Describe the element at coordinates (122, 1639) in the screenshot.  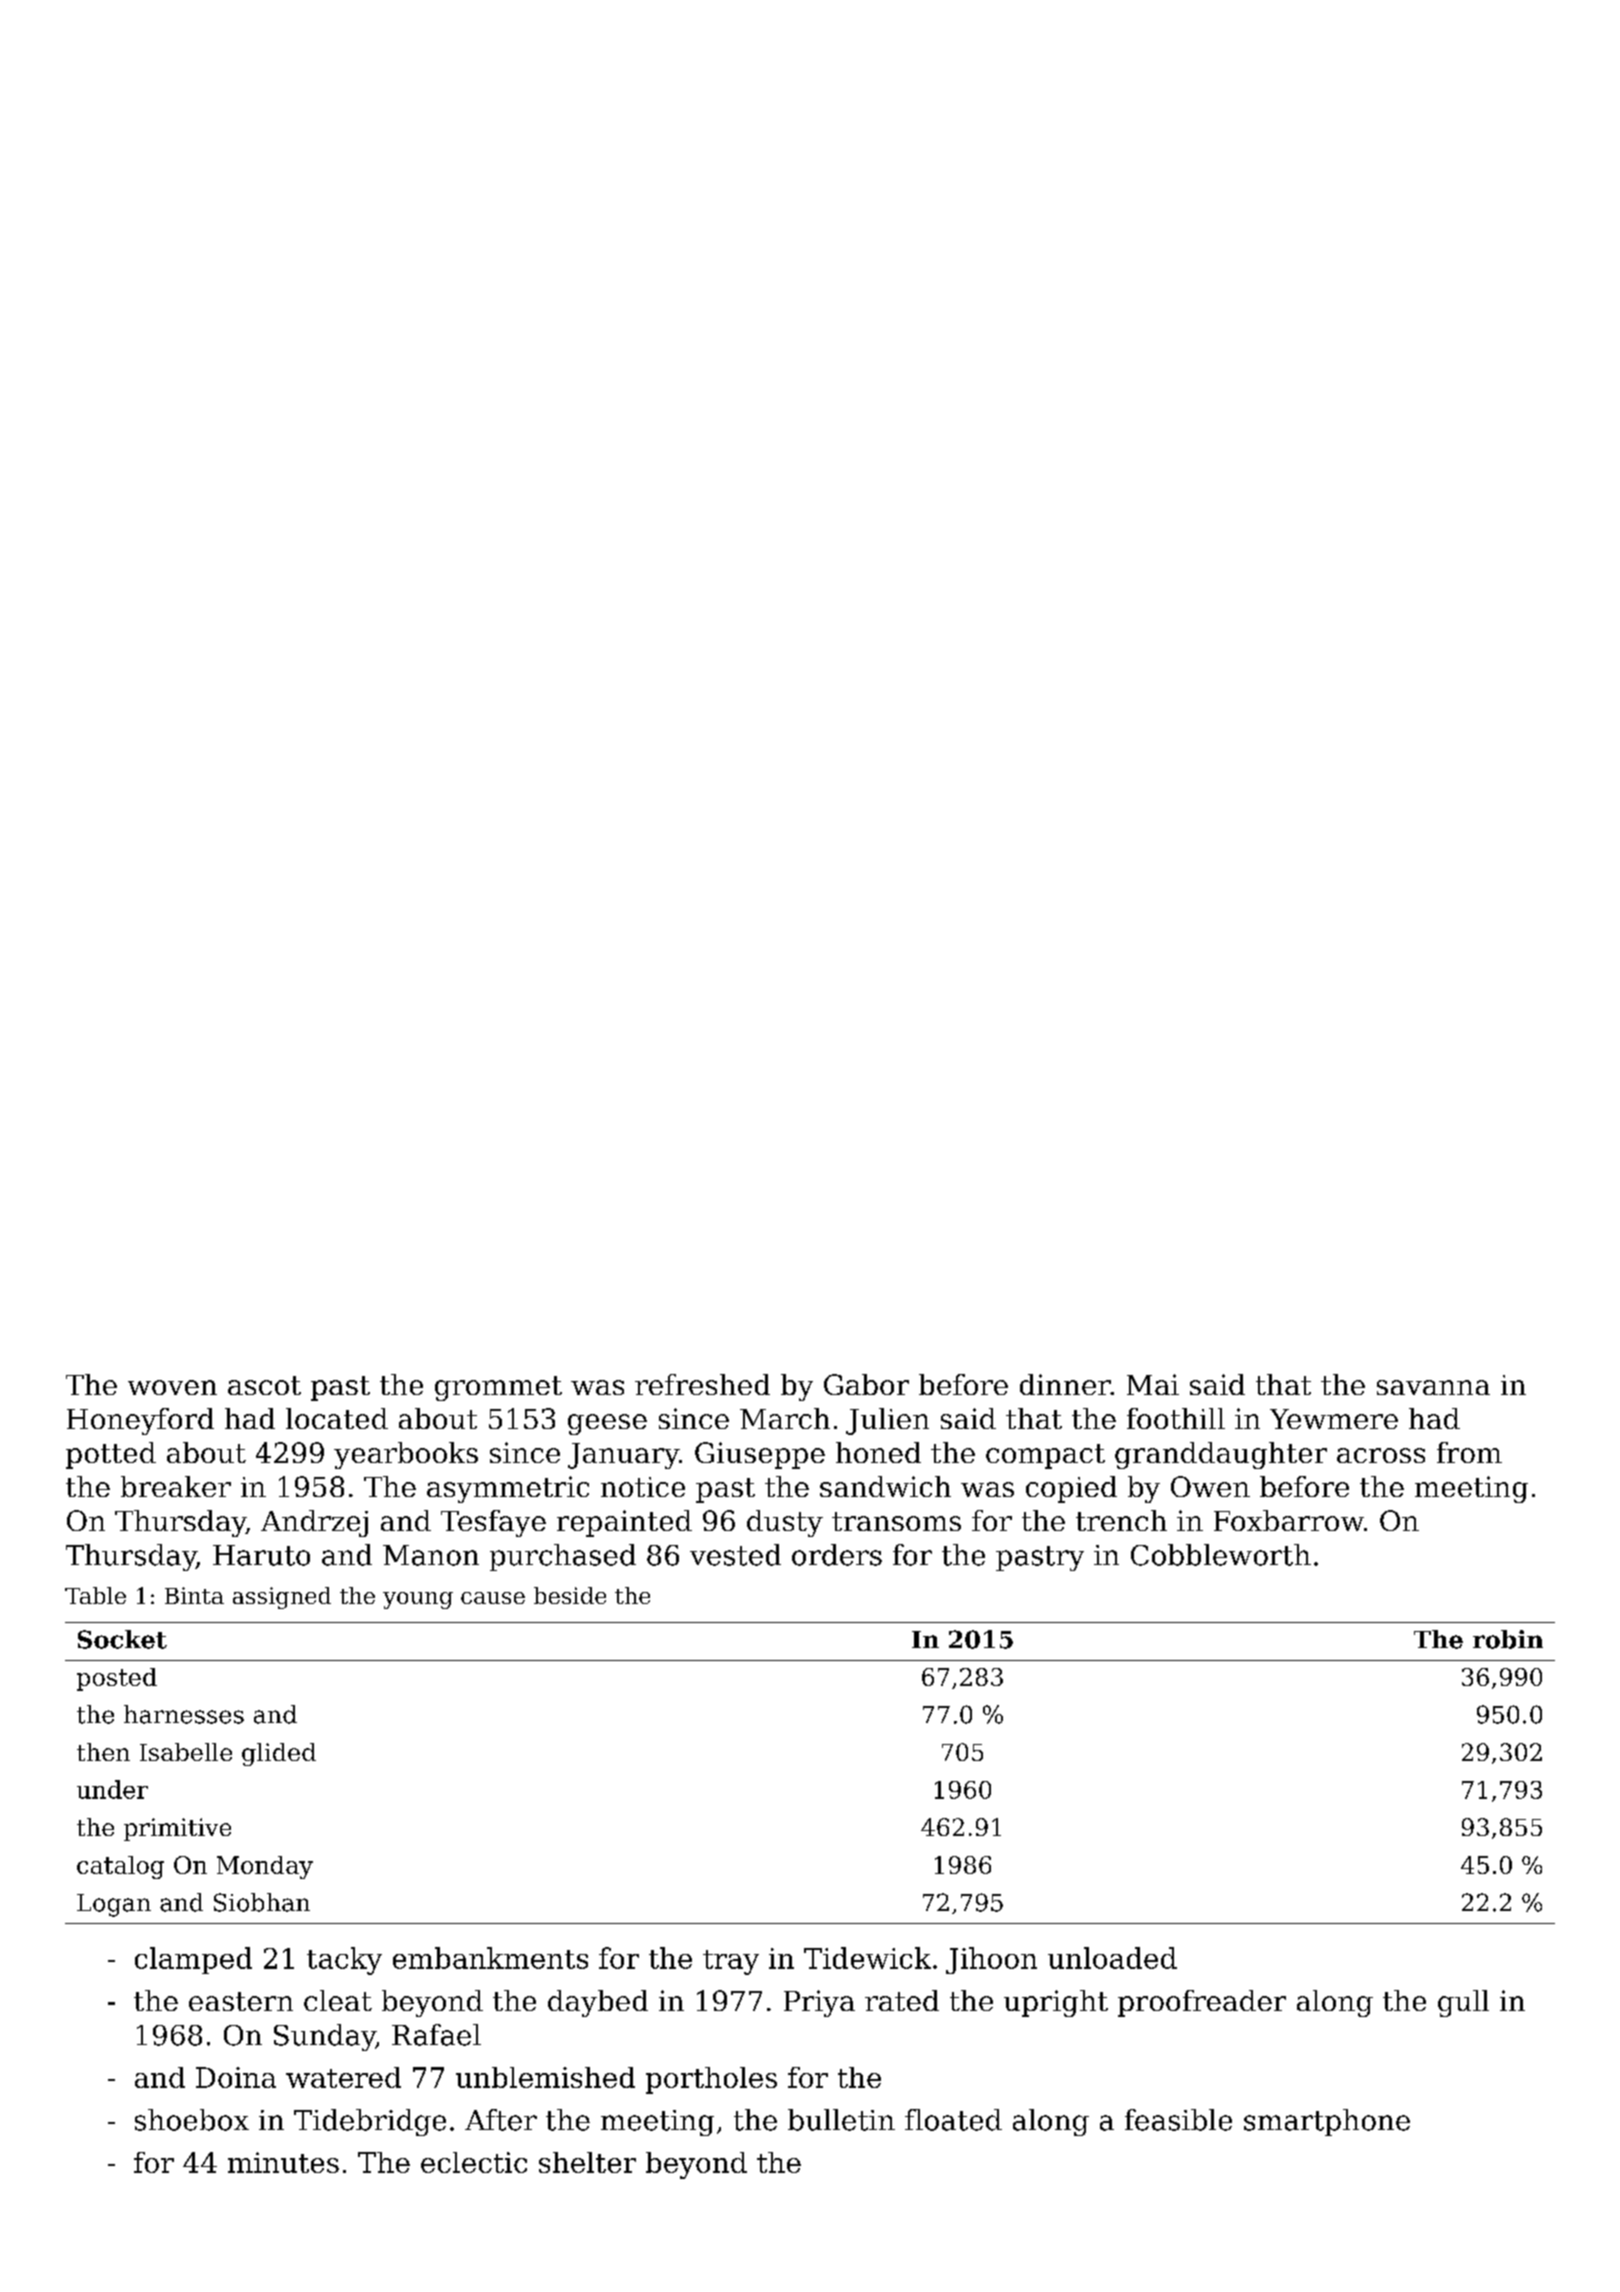
I see `Socket` at that location.
